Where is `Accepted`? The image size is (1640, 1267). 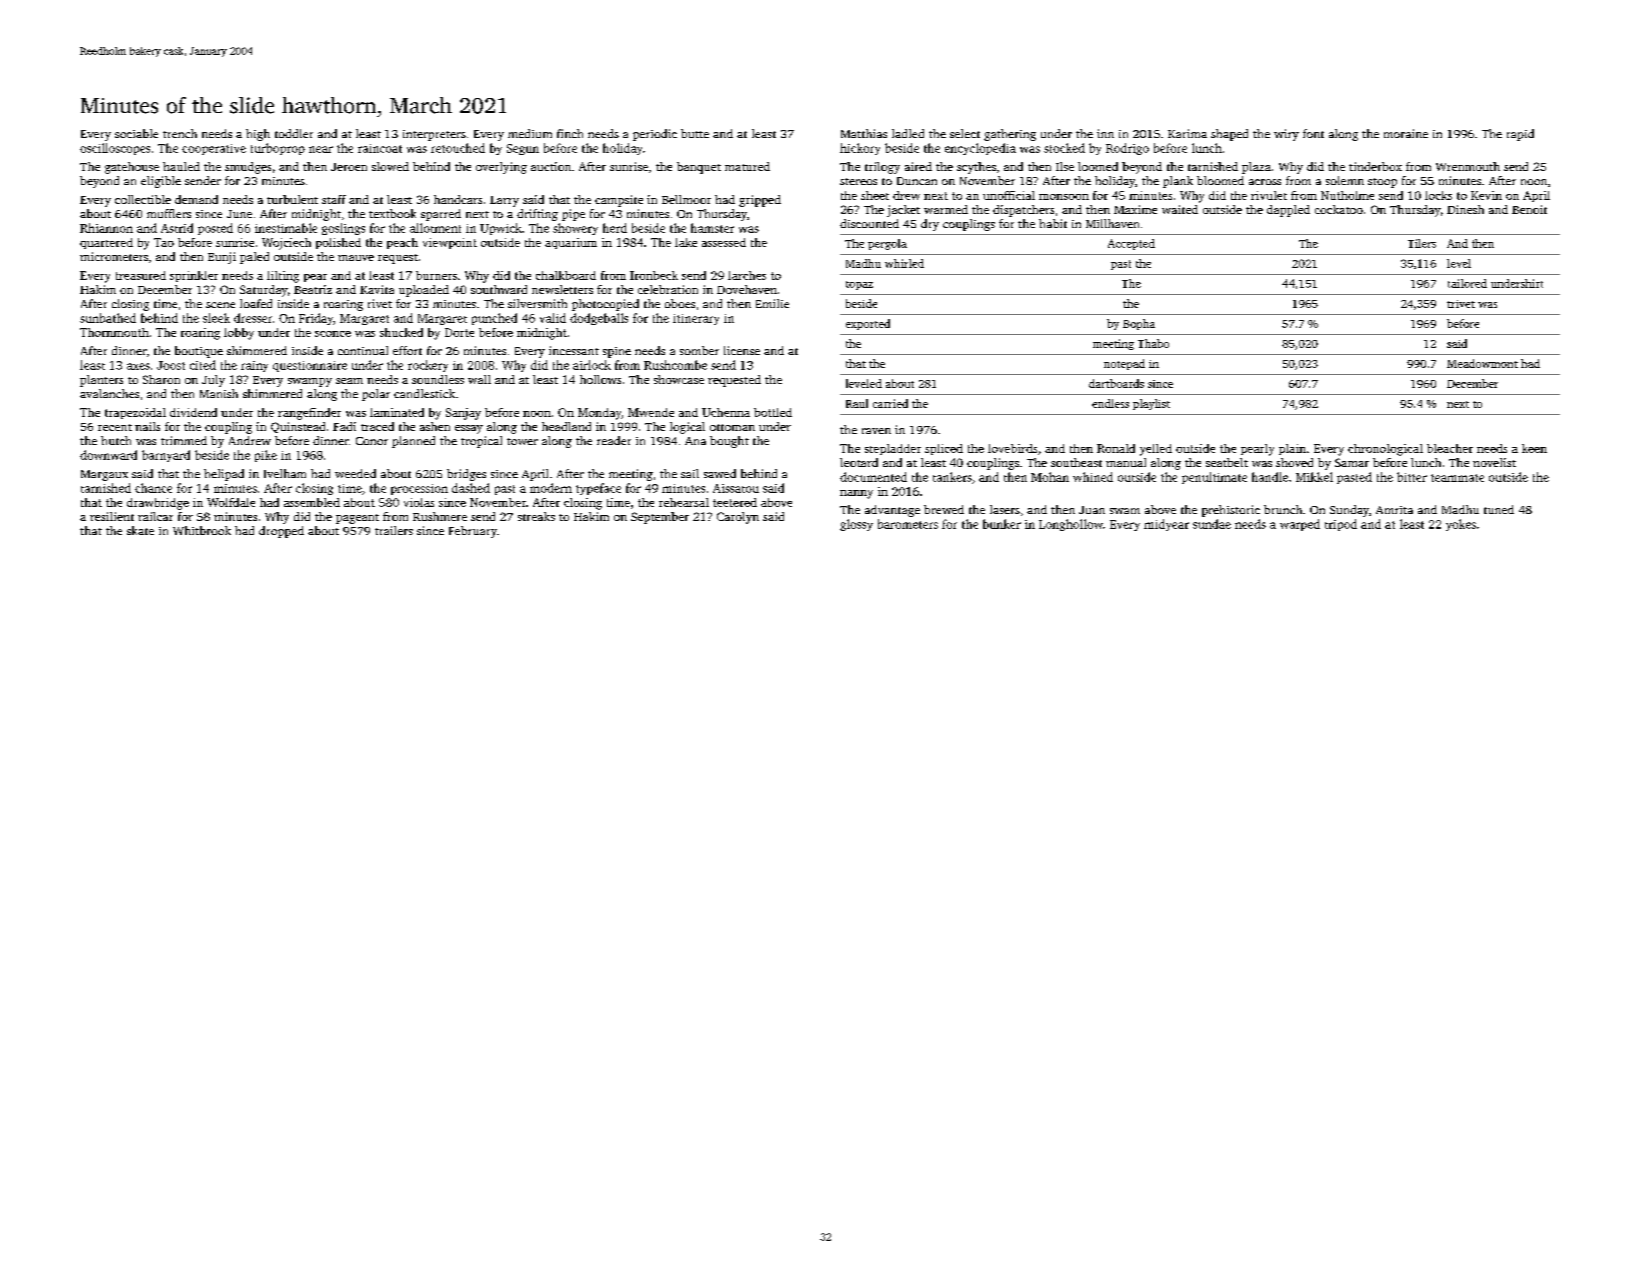 Accepted is located at coordinates (1131, 244).
